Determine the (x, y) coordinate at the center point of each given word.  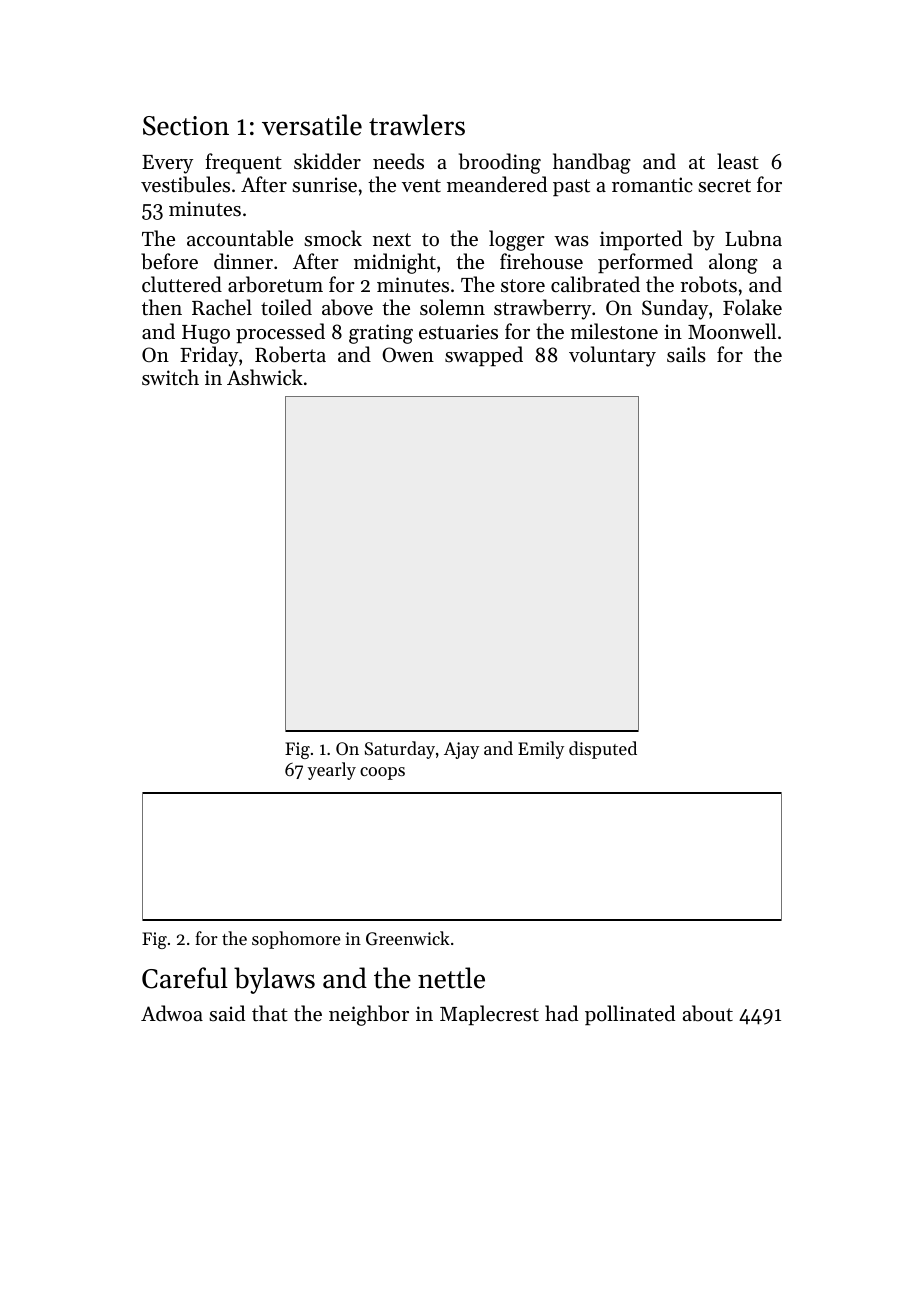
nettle (451, 978)
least (738, 161)
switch (170, 377)
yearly (332, 771)
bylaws (274, 980)
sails (686, 354)
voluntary (612, 356)
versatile (312, 125)
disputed (603, 750)
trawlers (417, 125)
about (708, 1013)
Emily (541, 750)
